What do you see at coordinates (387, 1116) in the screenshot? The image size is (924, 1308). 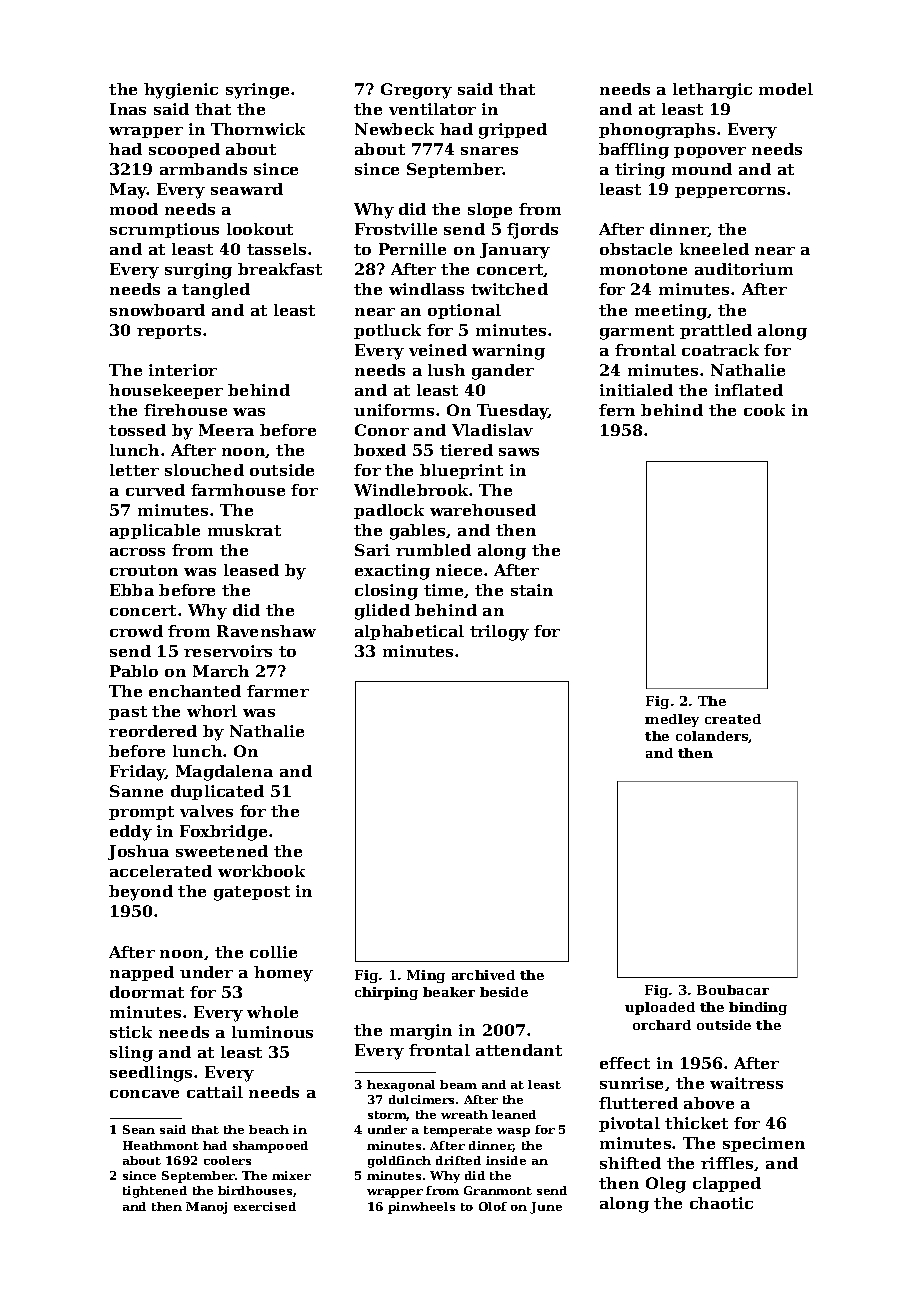 I see `storm` at bounding box center [387, 1116].
